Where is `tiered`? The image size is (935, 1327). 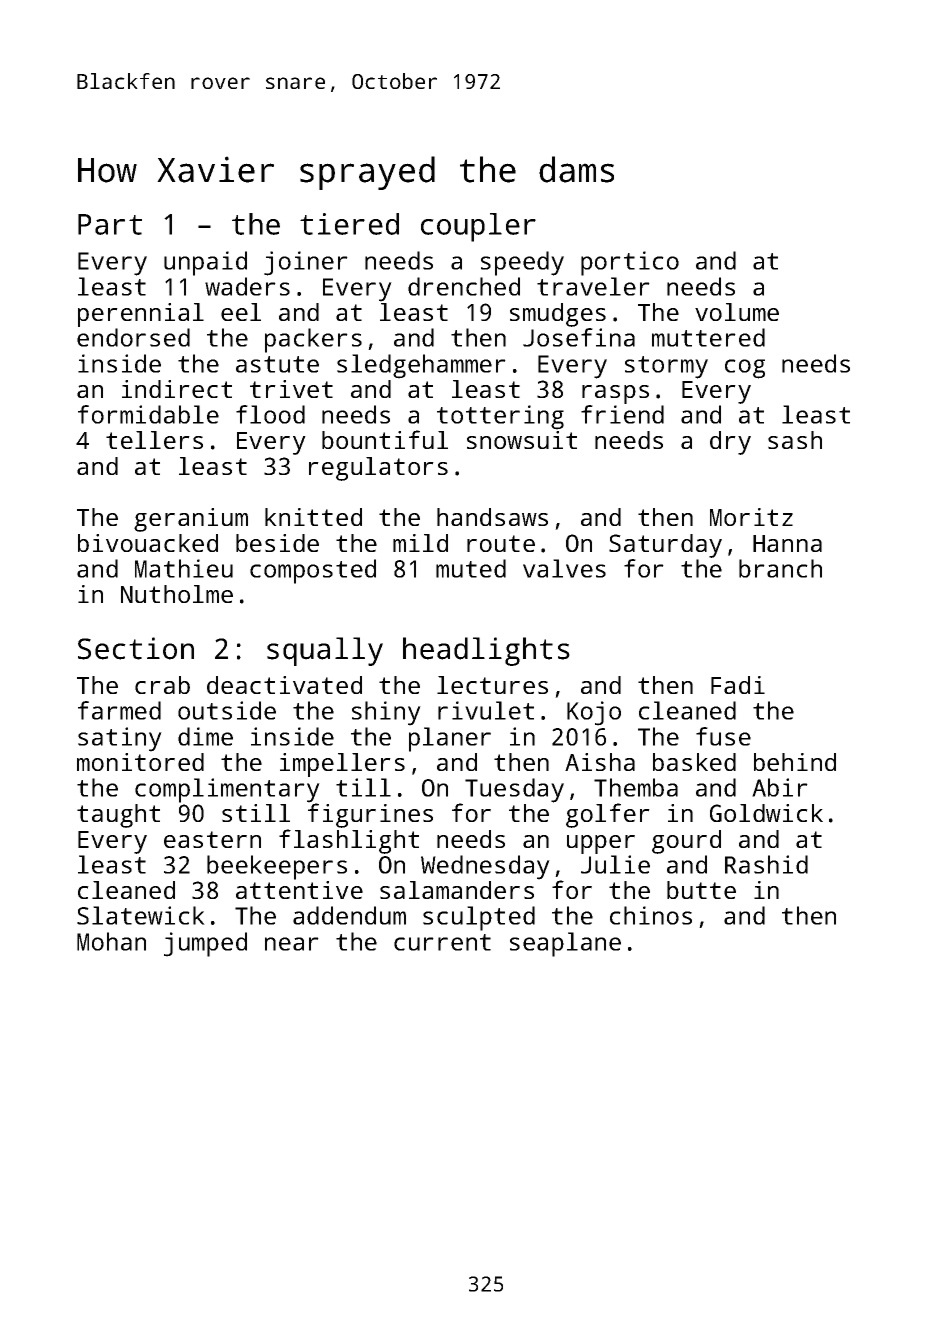
tiered is located at coordinates (349, 224).
